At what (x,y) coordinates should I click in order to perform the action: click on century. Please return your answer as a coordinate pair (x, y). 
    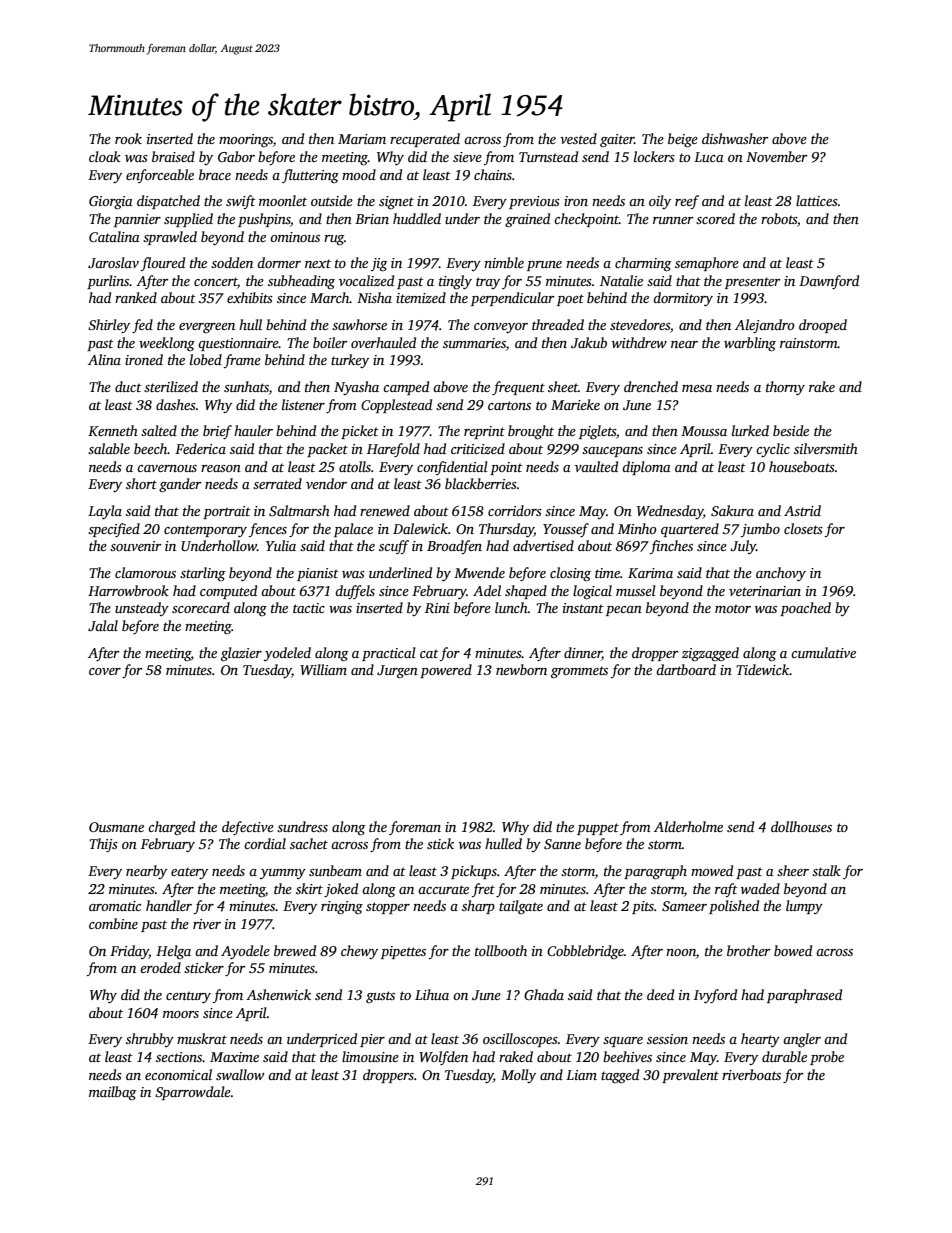
    Looking at the image, I should click on (188, 997).
